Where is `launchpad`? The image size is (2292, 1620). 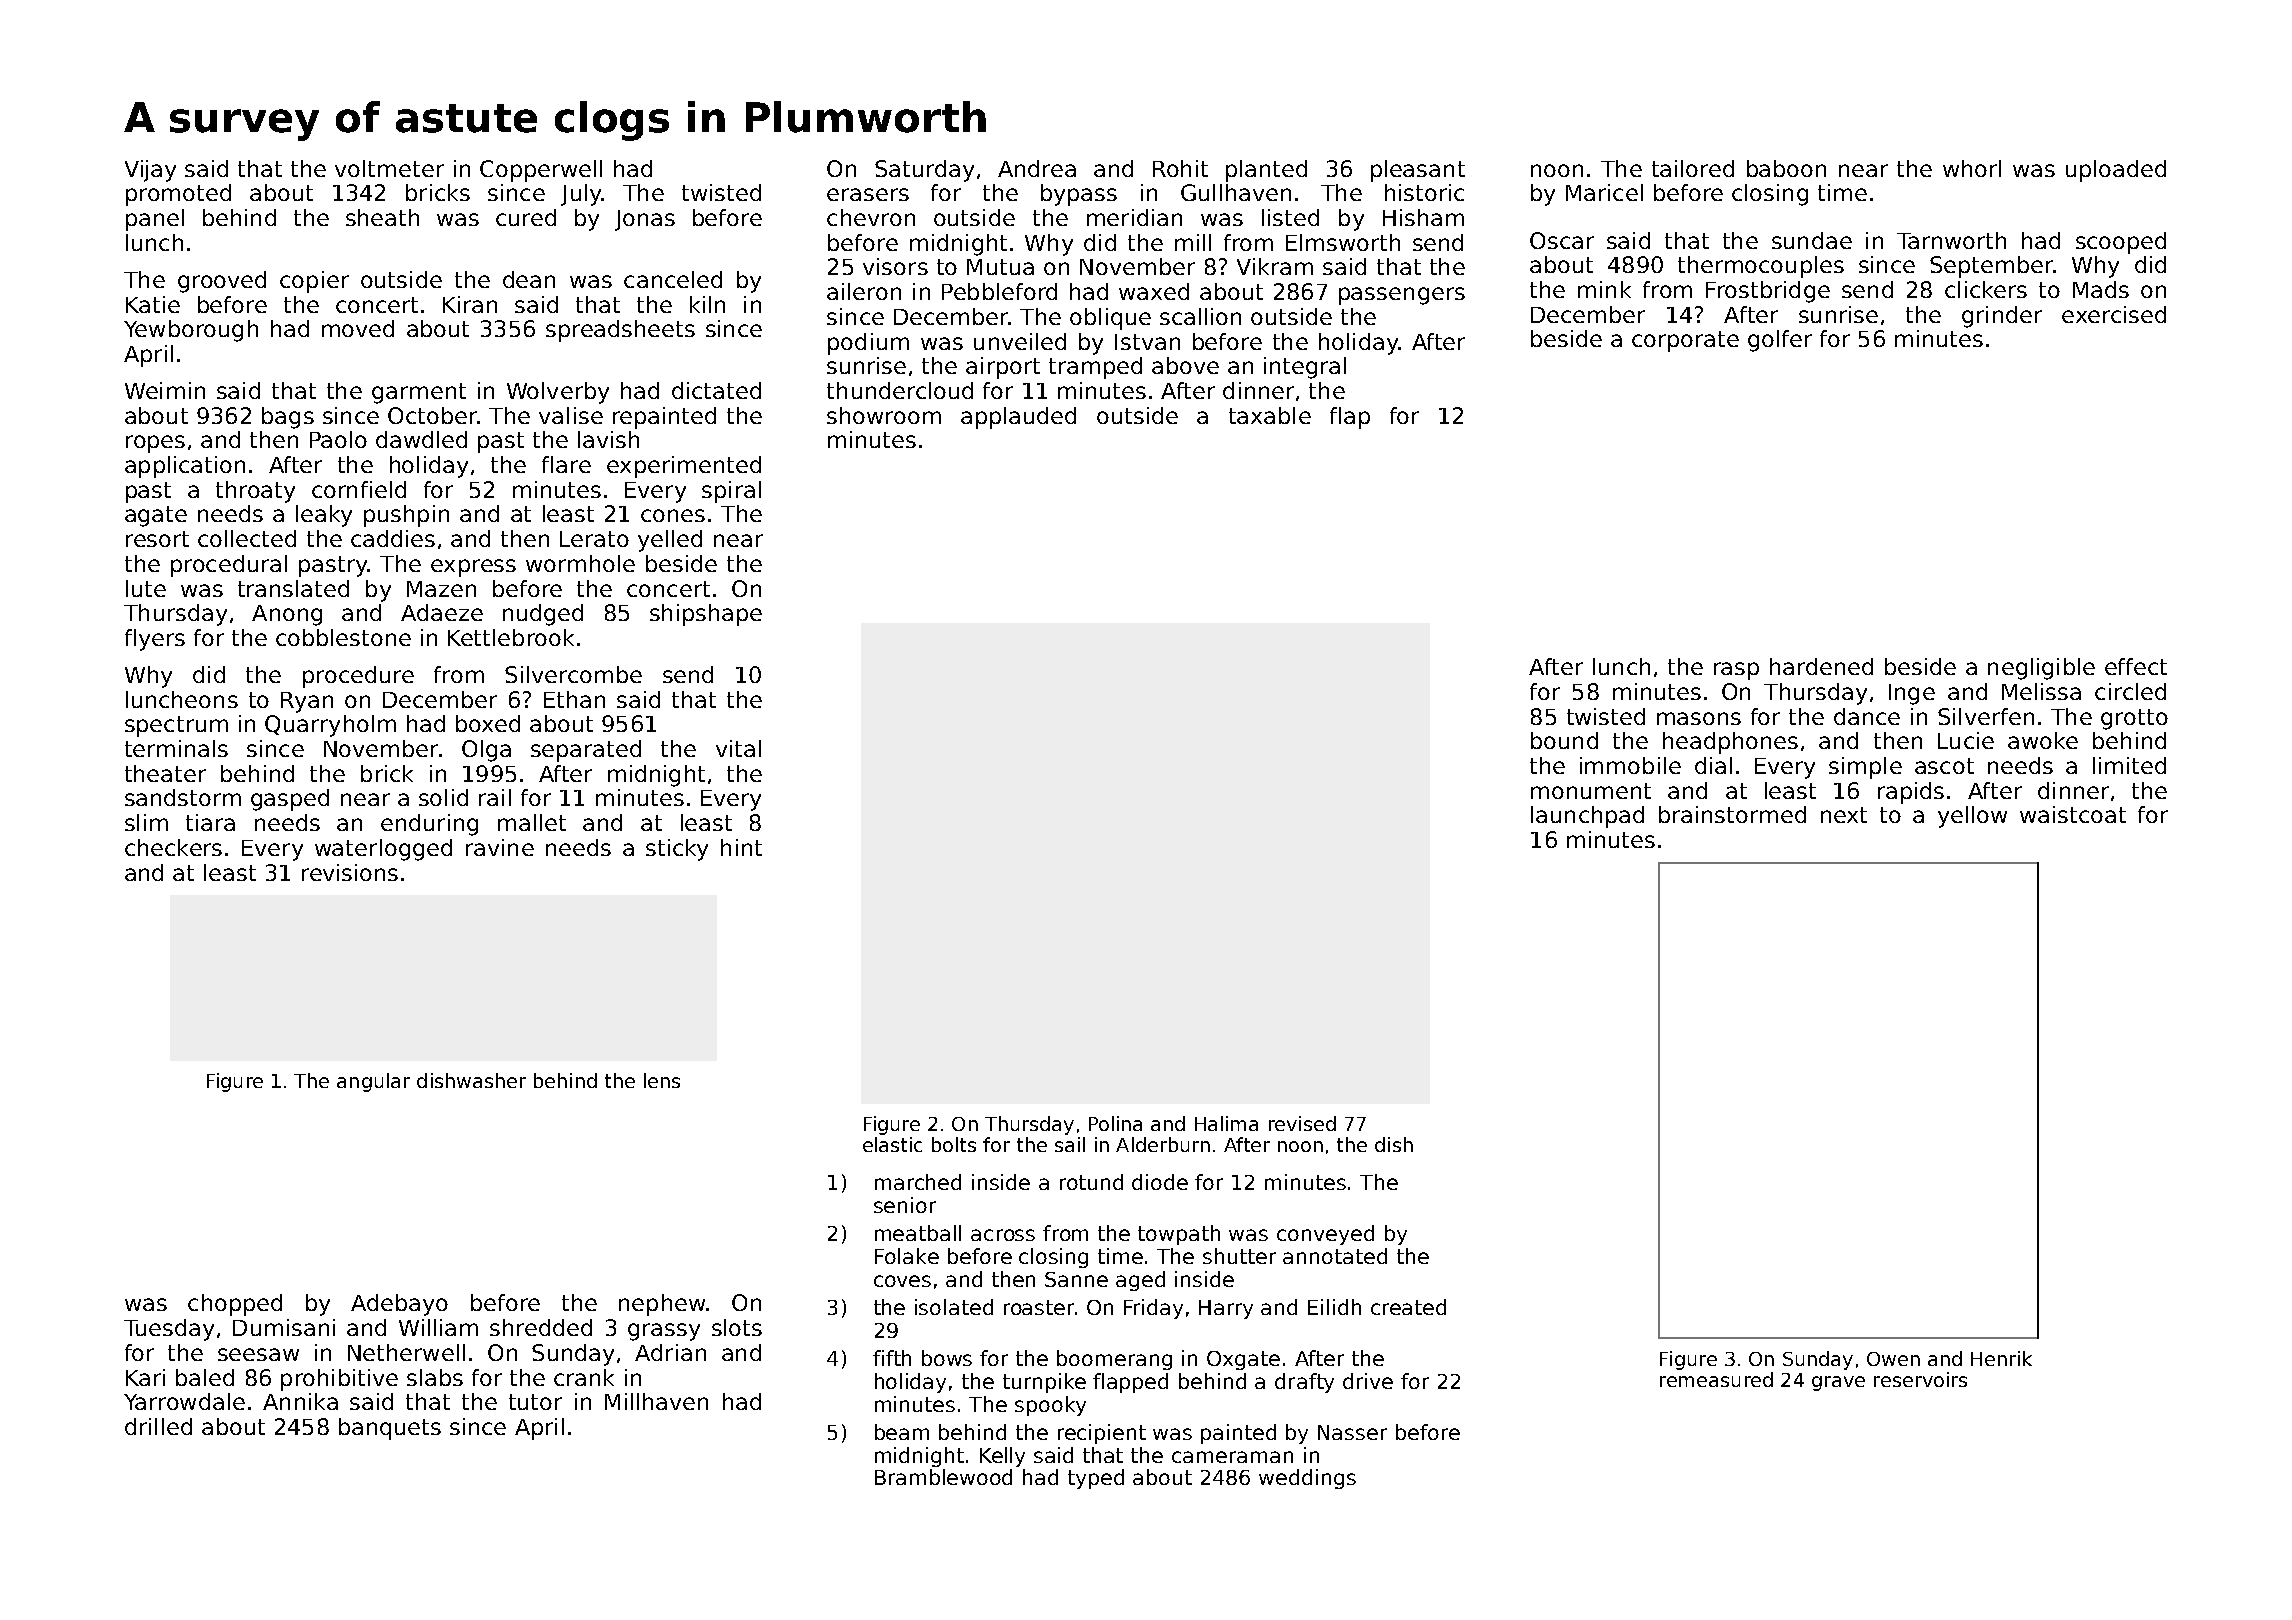 launchpad is located at coordinates (1587, 817).
